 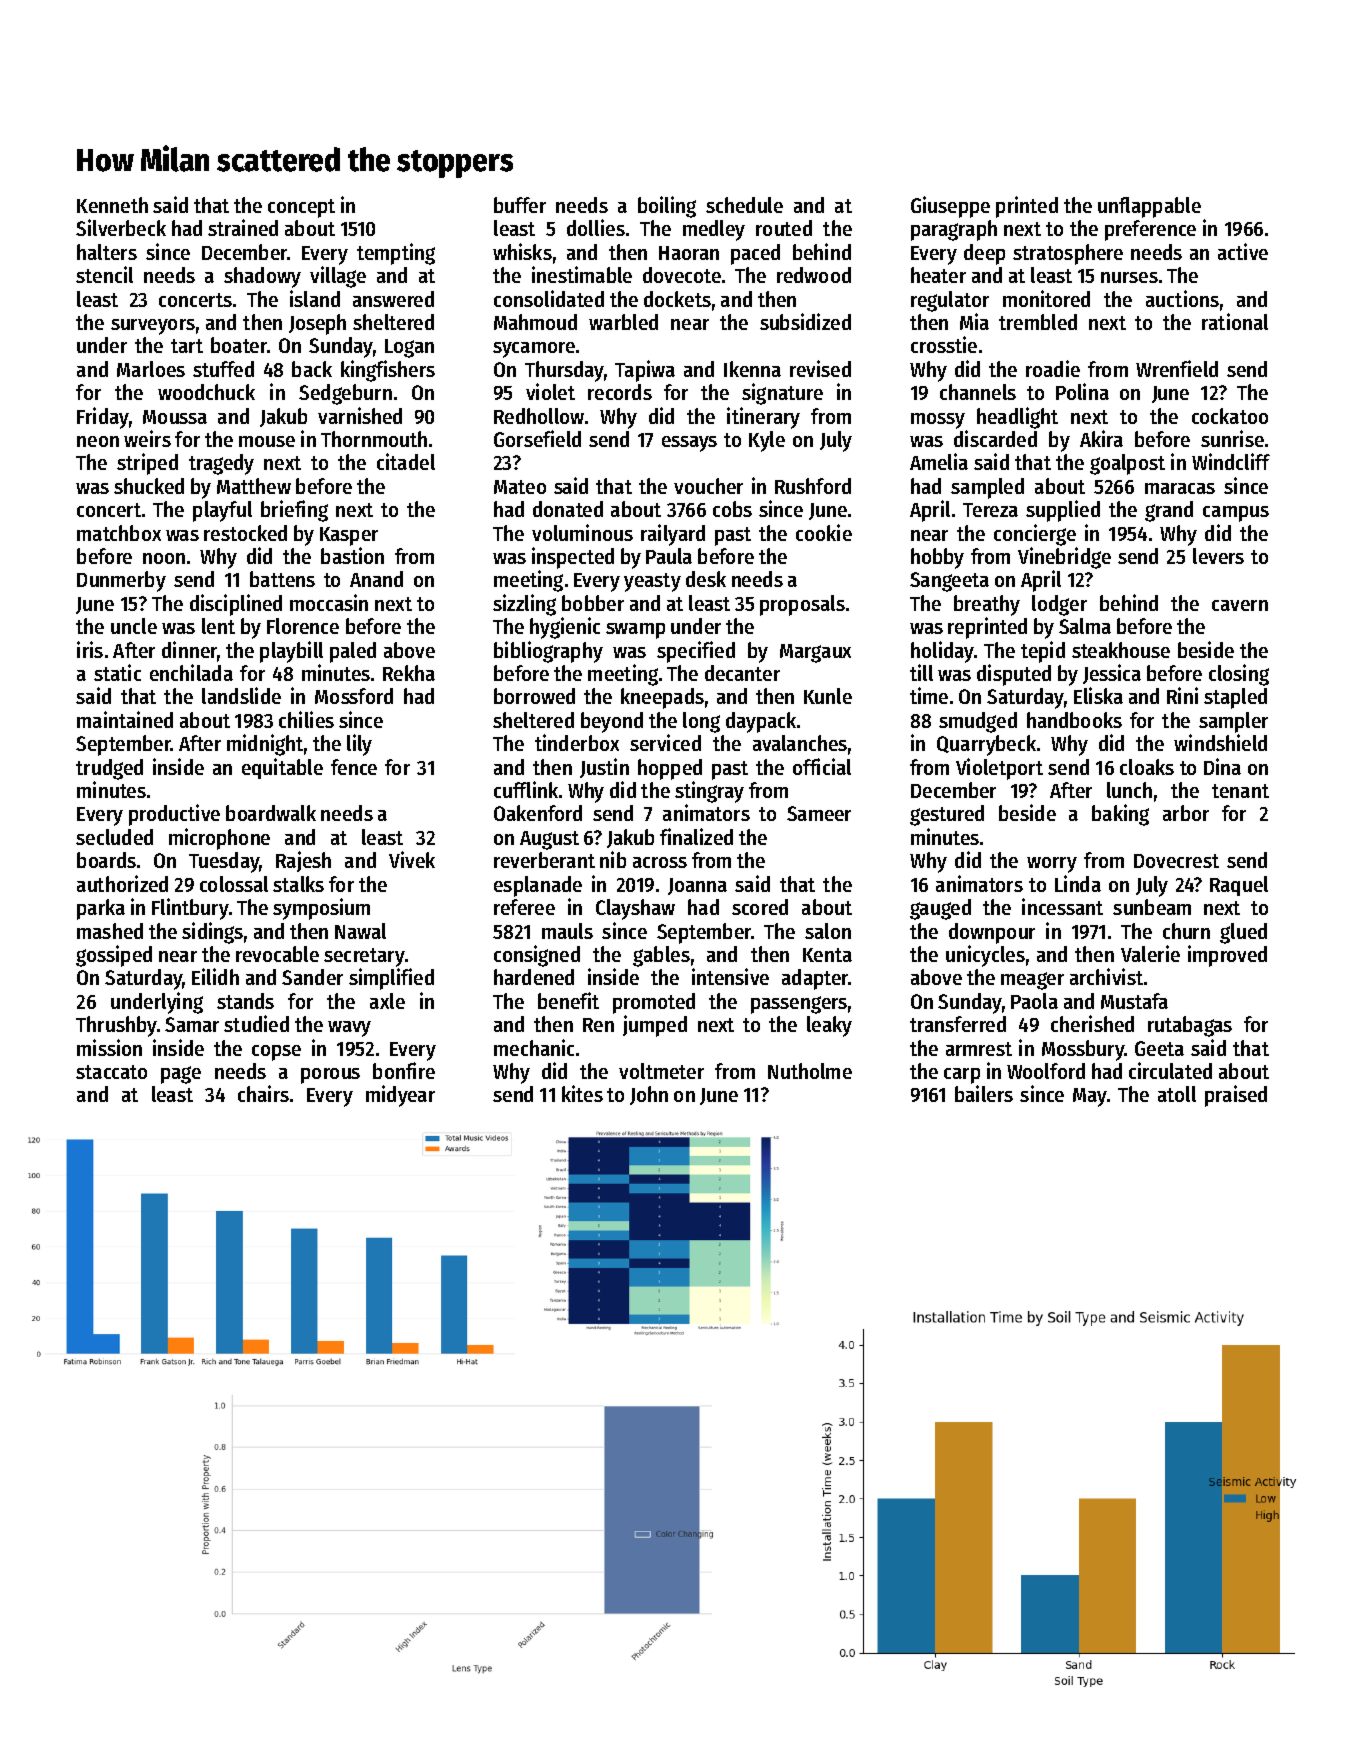 What do you see at coordinates (1176, 861) in the screenshot?
I see `Dovecrest` at bounding box center [1176, 861].
